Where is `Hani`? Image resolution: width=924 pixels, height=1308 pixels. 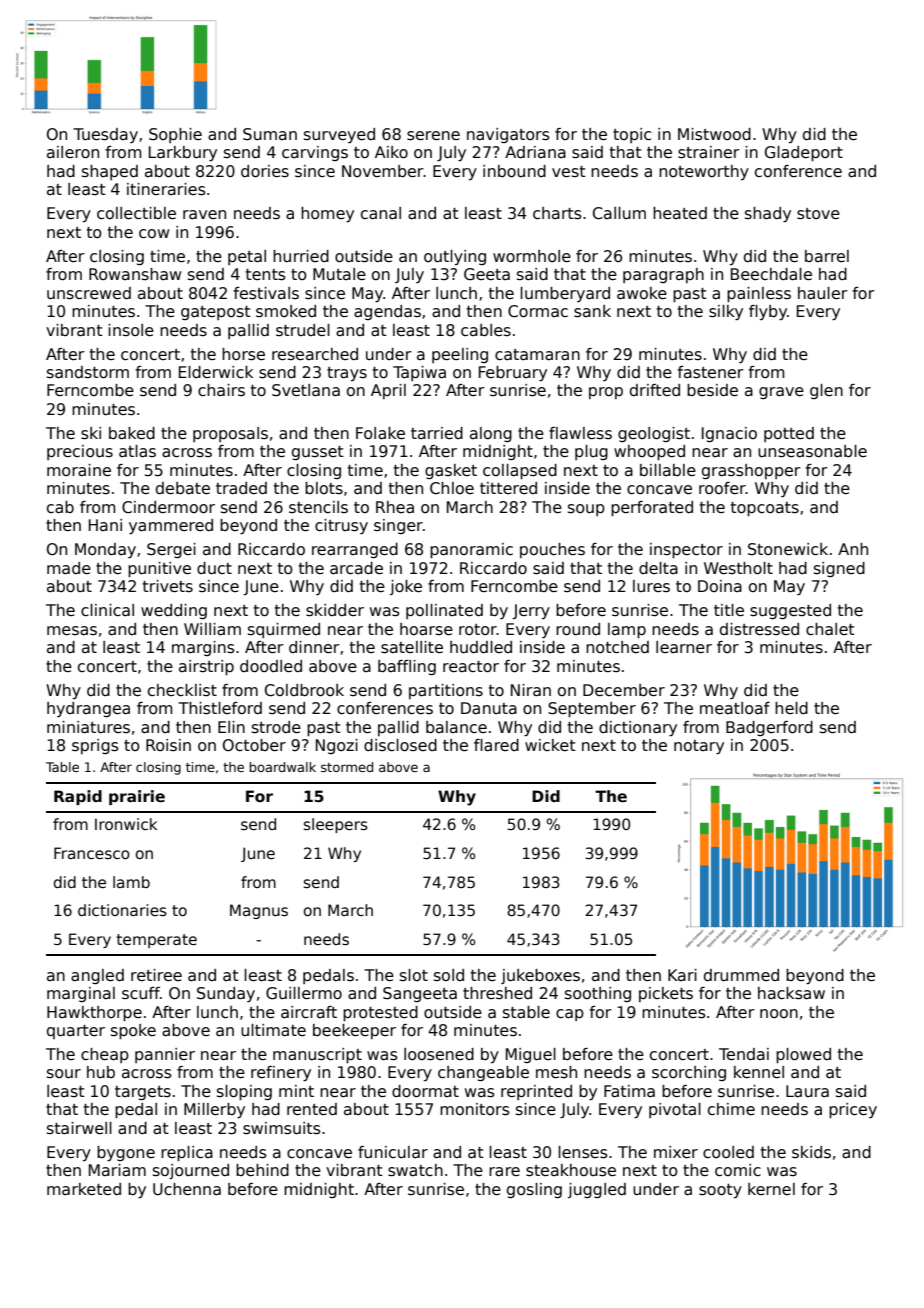 Hani is located at coordinates (105, 525).
